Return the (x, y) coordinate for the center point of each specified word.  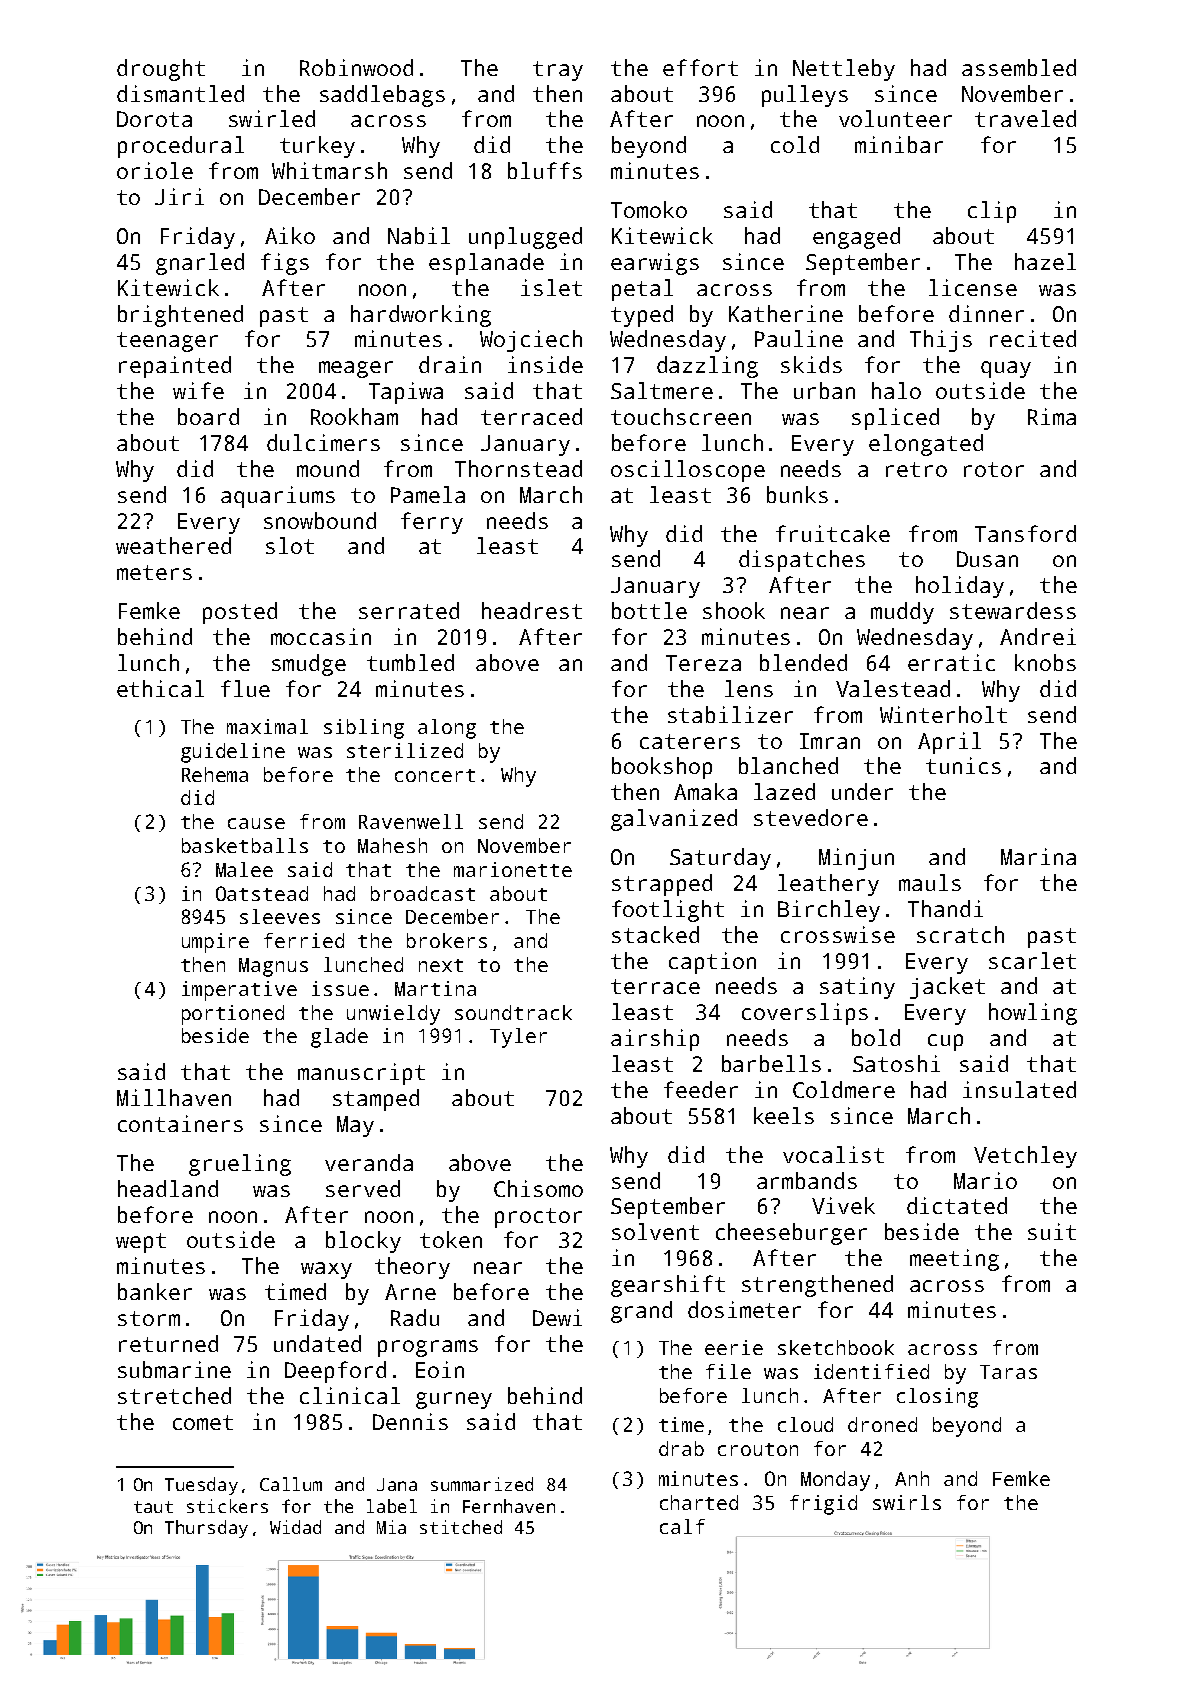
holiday (960, 587)
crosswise (838, 934)
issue (340, 988)
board (208, 416)
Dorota (154, 119)
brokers (447, 940)
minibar (899, 144)
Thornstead (518, 468)
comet (203, 1422)
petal (642, 290)
